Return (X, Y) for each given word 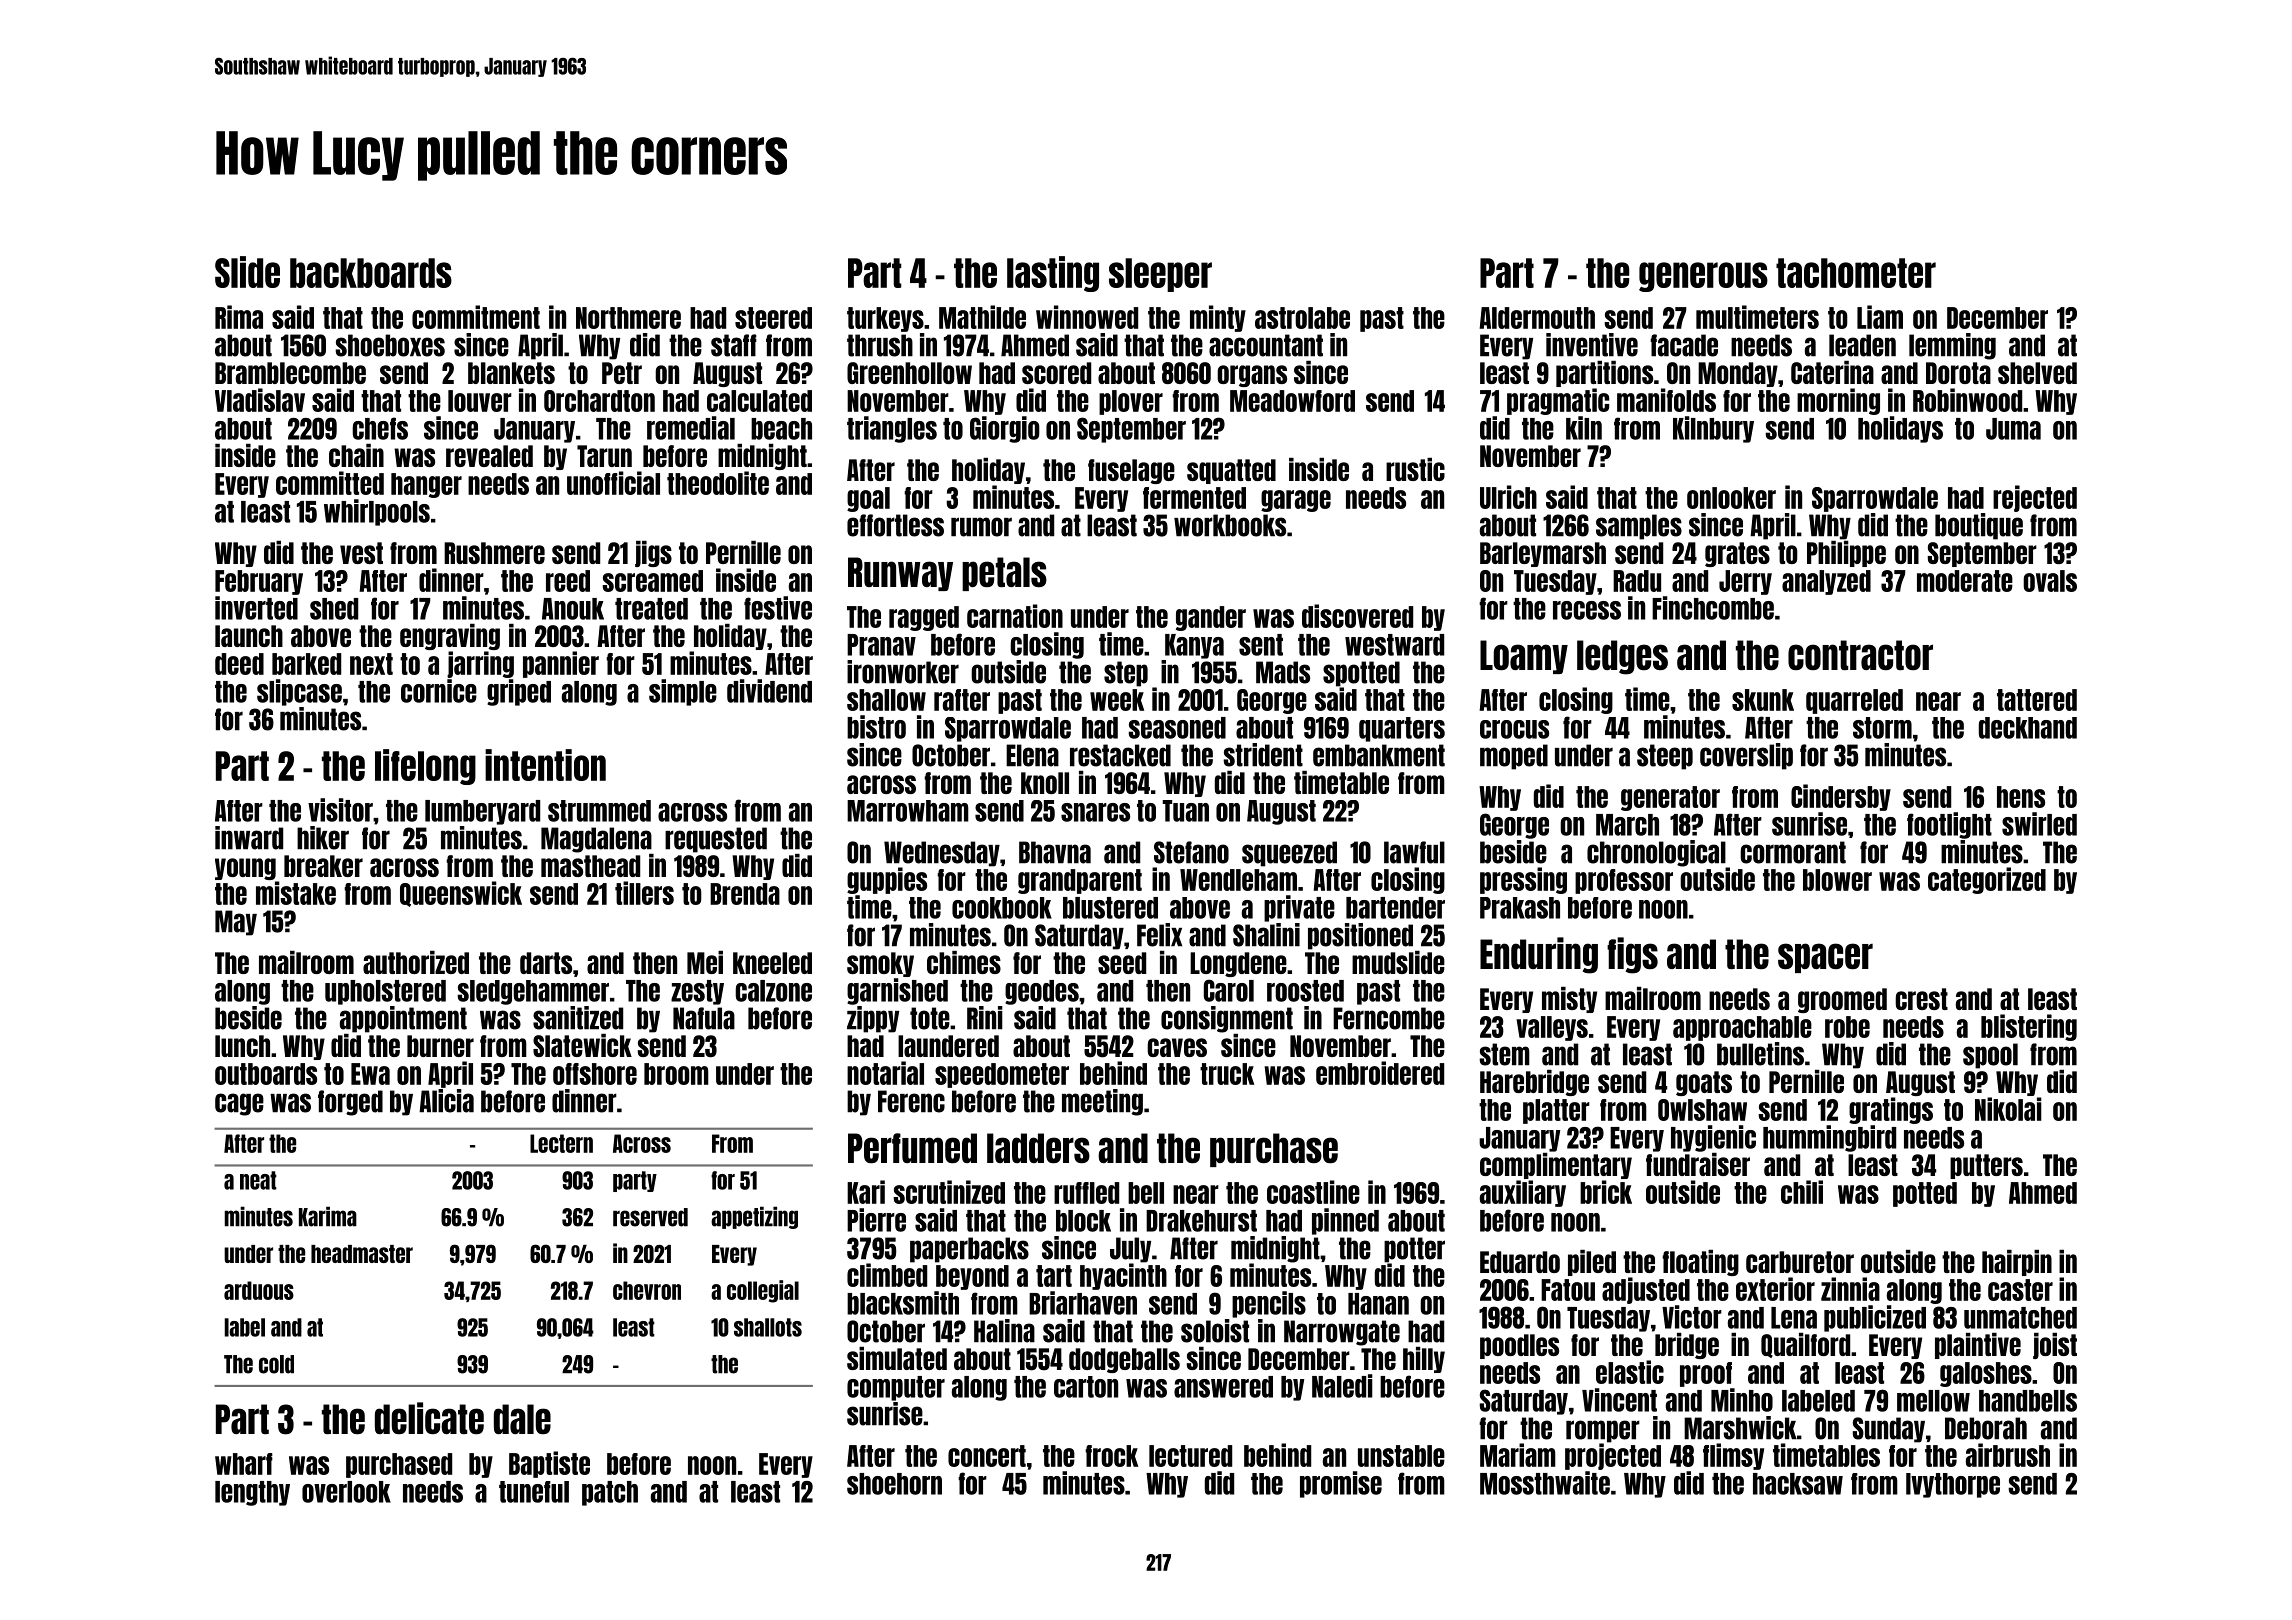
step (1126, 674)
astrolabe (1302, 318)
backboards (371, 273)
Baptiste (549, 1464)
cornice (439, 691)
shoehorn (894, 1484)
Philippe (1846, 554)
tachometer (1856, 273)
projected (1613, 1456)
